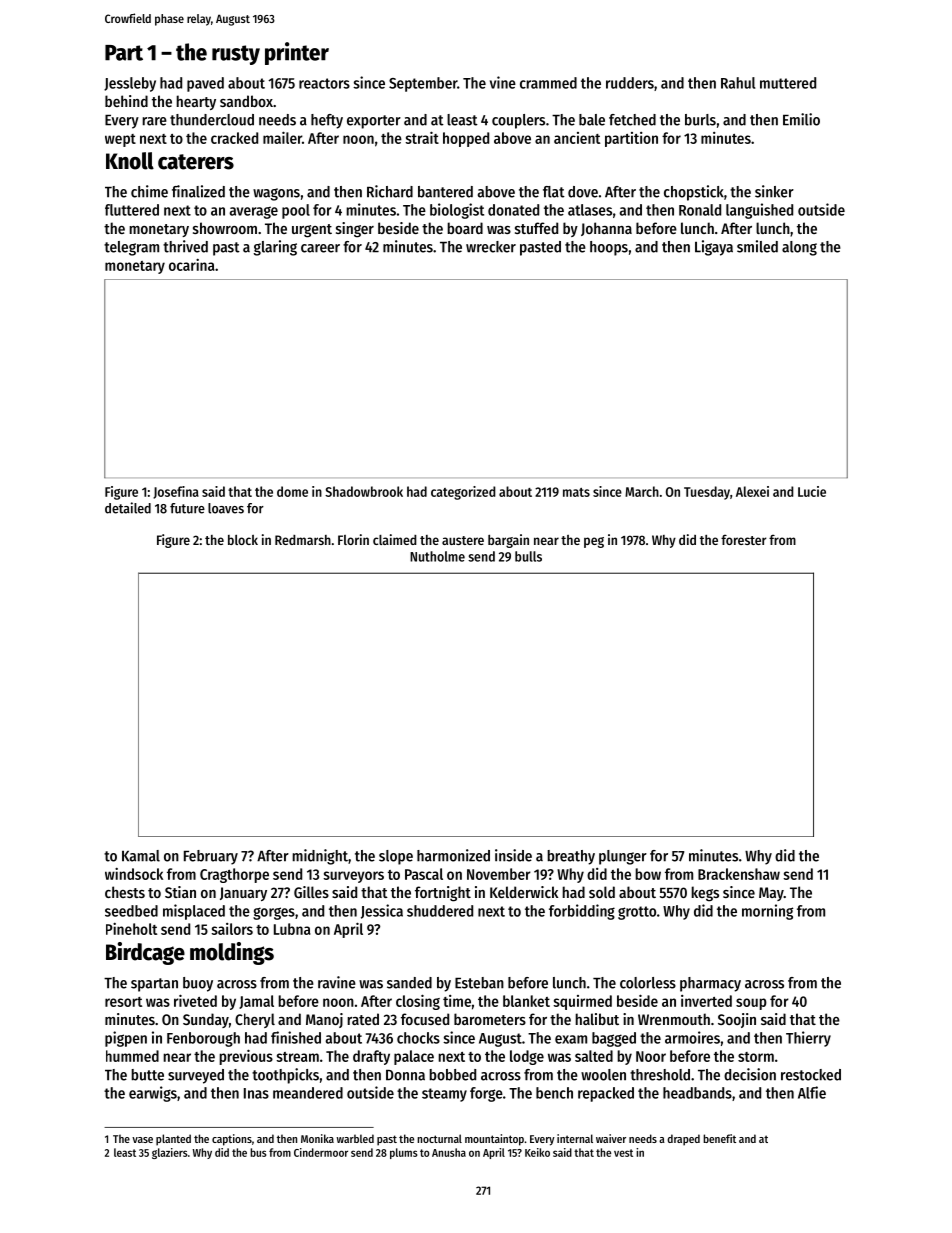 This document has width=952, height=1233. Describe the element at coordinates (700, 120) in the document. I see `burls` at that location.
